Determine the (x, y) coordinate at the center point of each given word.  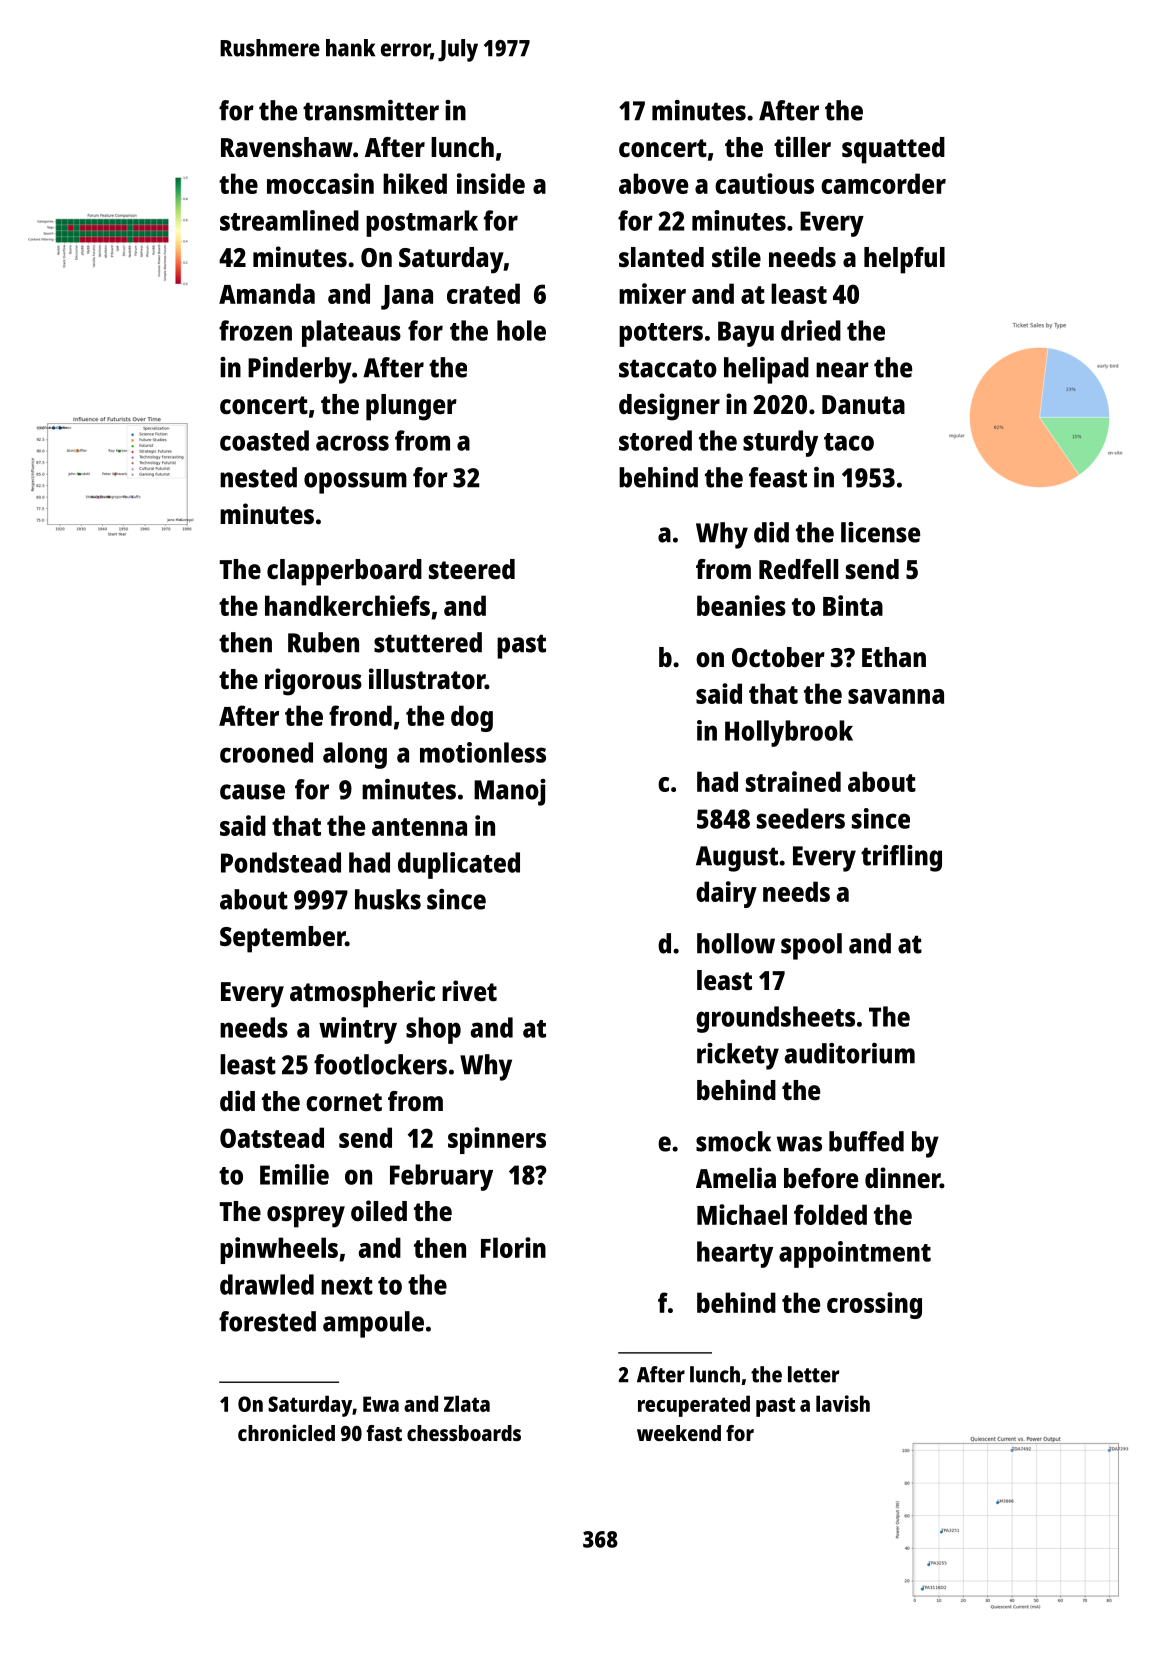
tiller (802, 147)
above (653, 183)
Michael (742, 1214)
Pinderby (300, 370)
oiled (379, 1211)
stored (655, 440)
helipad (766, 370)
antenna (419, 827)
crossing (874, 1305)
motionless (483, 752)
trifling (901, 858)
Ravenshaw (287, 147)
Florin (513, 1247)
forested (267, 1321)
